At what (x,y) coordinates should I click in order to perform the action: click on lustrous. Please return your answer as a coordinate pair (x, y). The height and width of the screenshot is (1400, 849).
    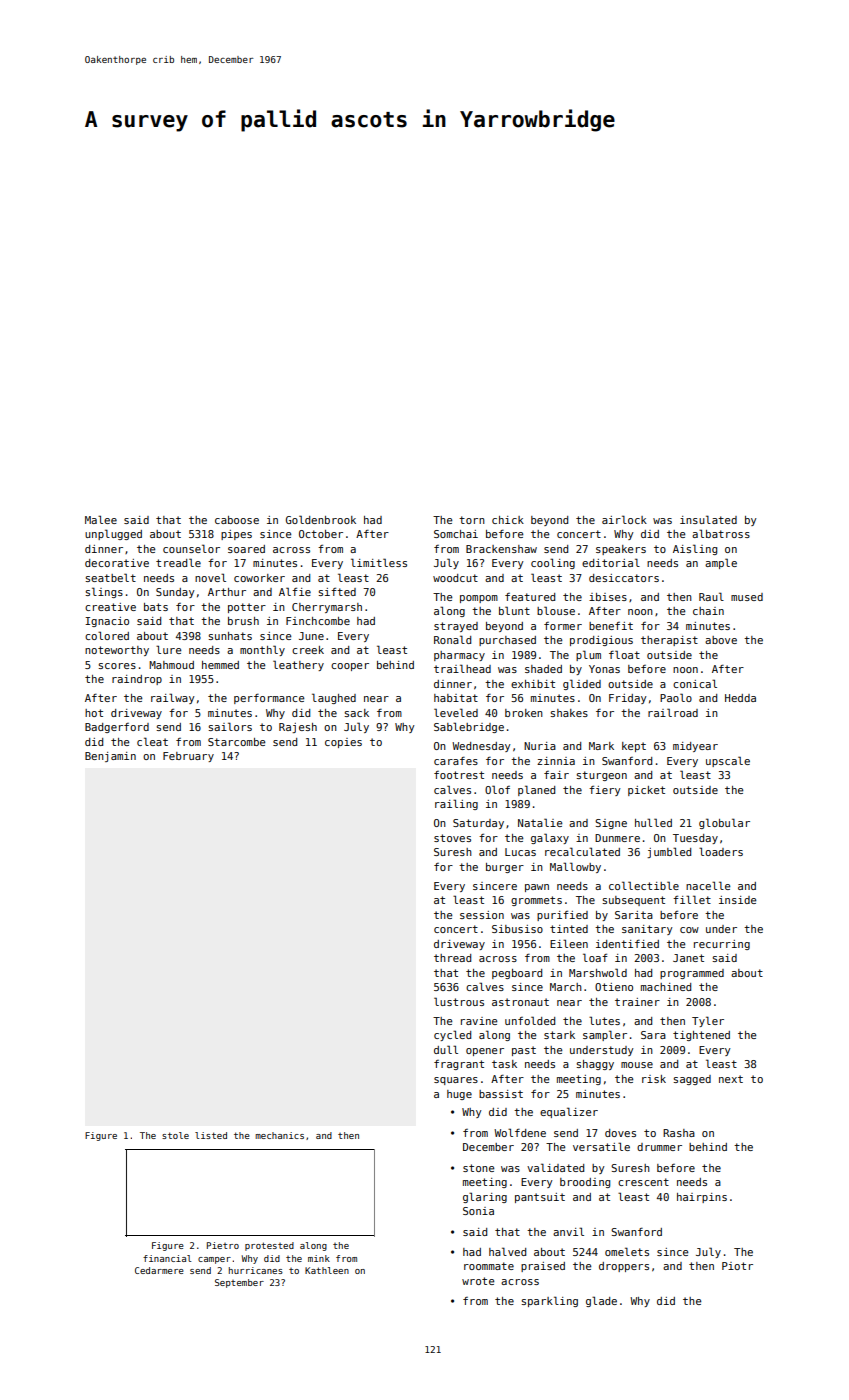
    Looking at the image, I should click on (459, 1001).
